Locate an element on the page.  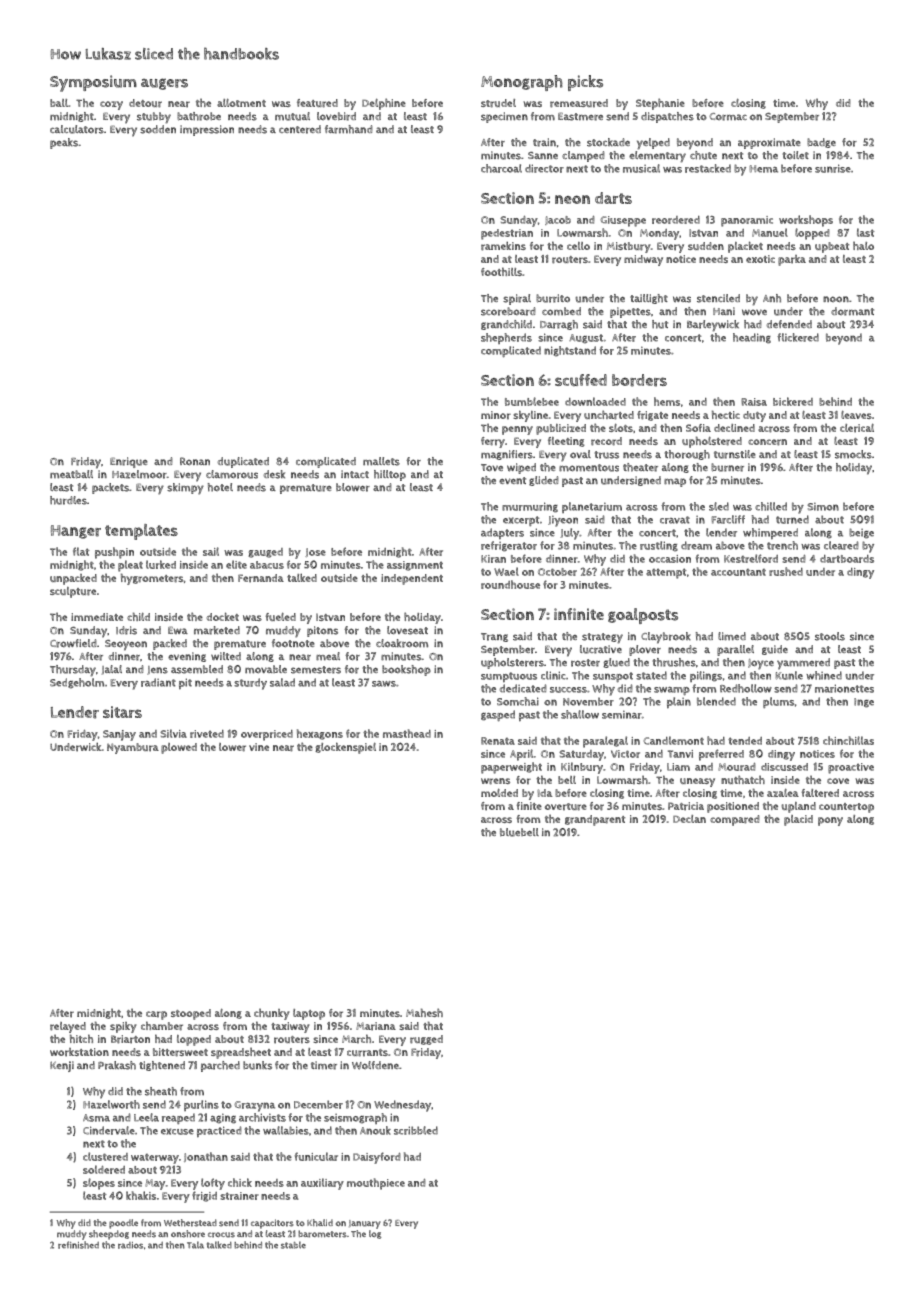
peaks is located at coordinates (64, 143).
